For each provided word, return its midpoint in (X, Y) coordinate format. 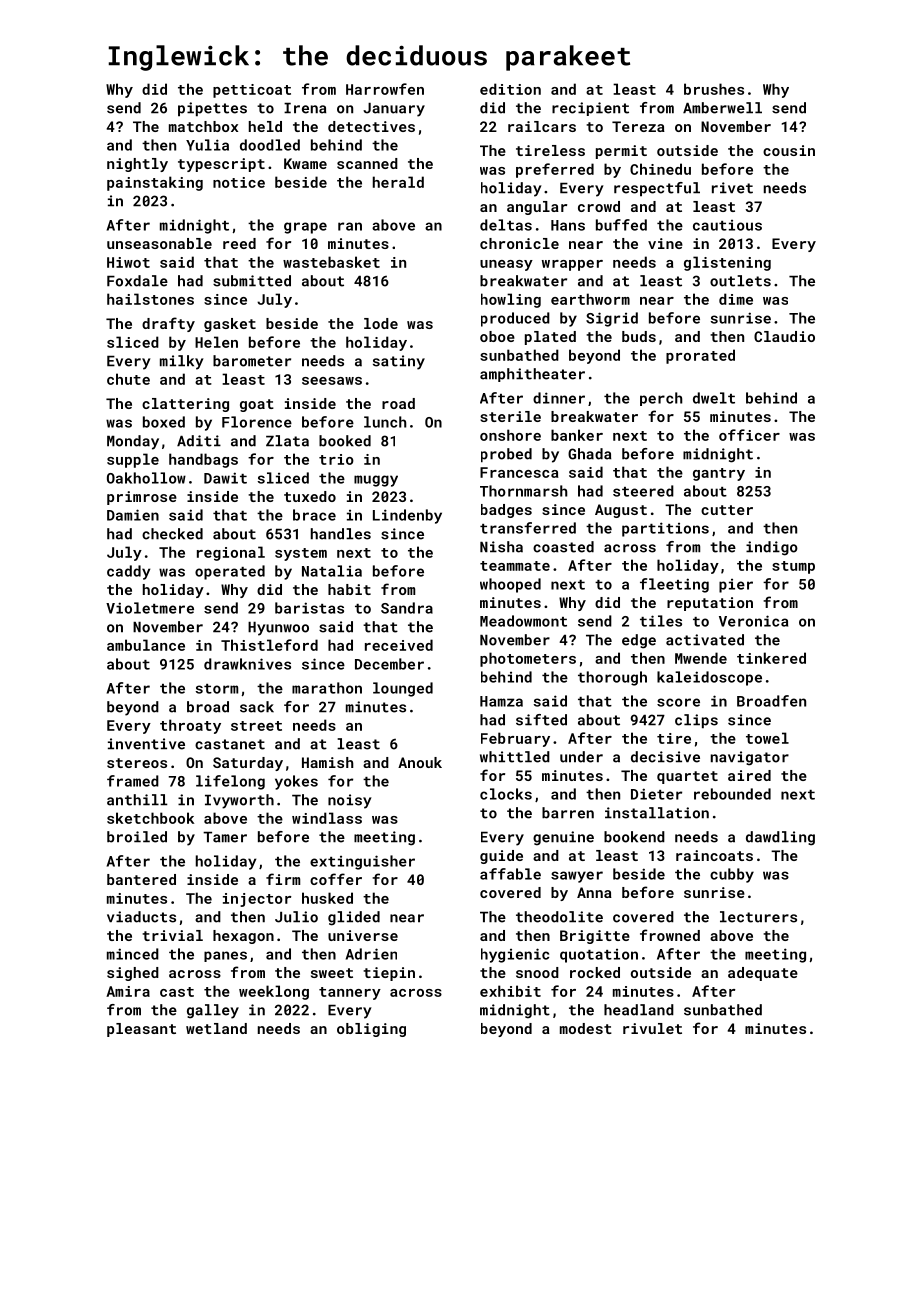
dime (736, 299)
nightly (137, 165)
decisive (665, 757)
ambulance (146, 645)
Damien (133, 515)
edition (510, 89)
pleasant (141, 1030)
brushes (714, 89)
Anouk (420, 762)
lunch (385, 422)
